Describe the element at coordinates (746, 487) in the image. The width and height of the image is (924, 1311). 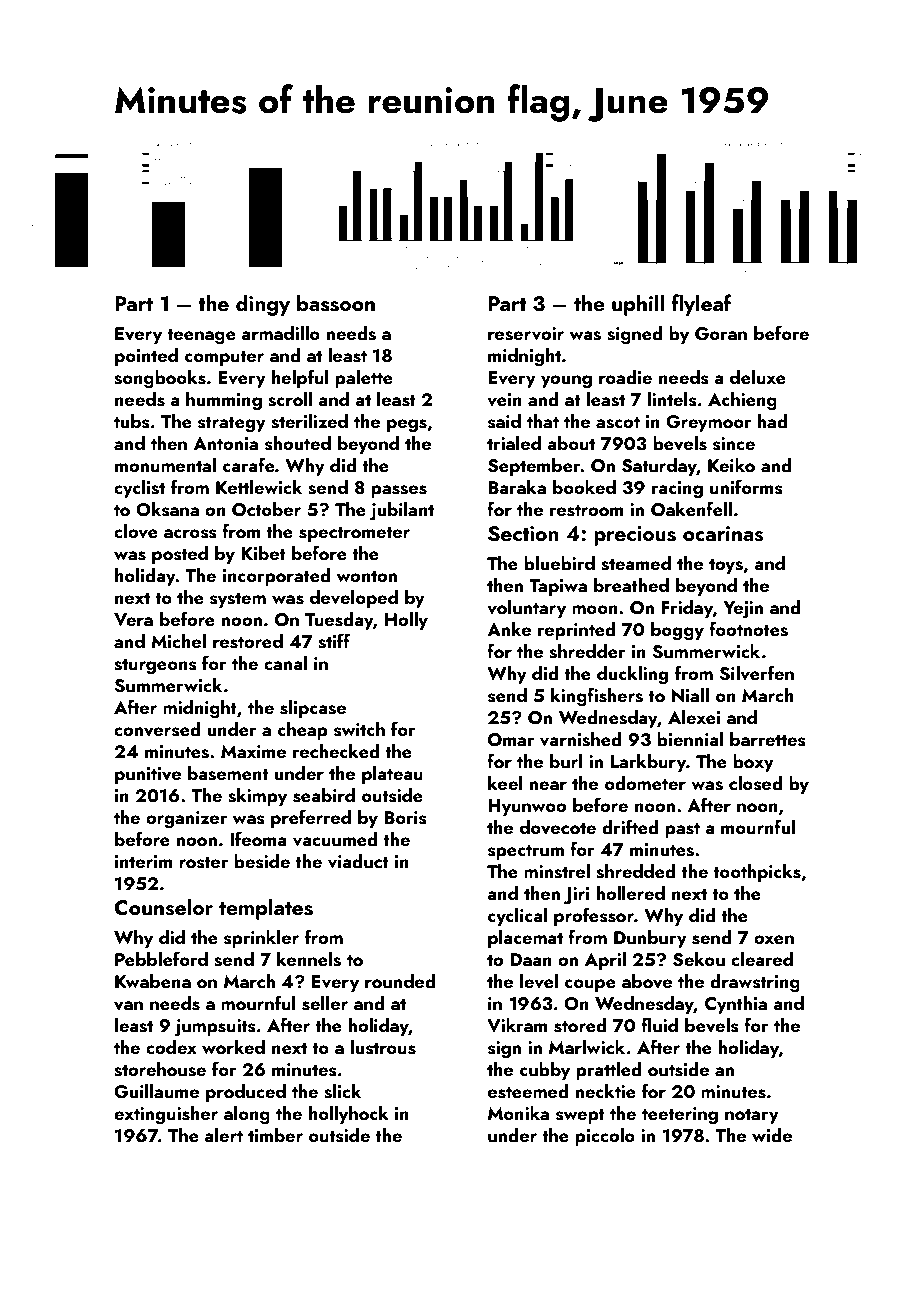
I see `uniforms` at that location.
